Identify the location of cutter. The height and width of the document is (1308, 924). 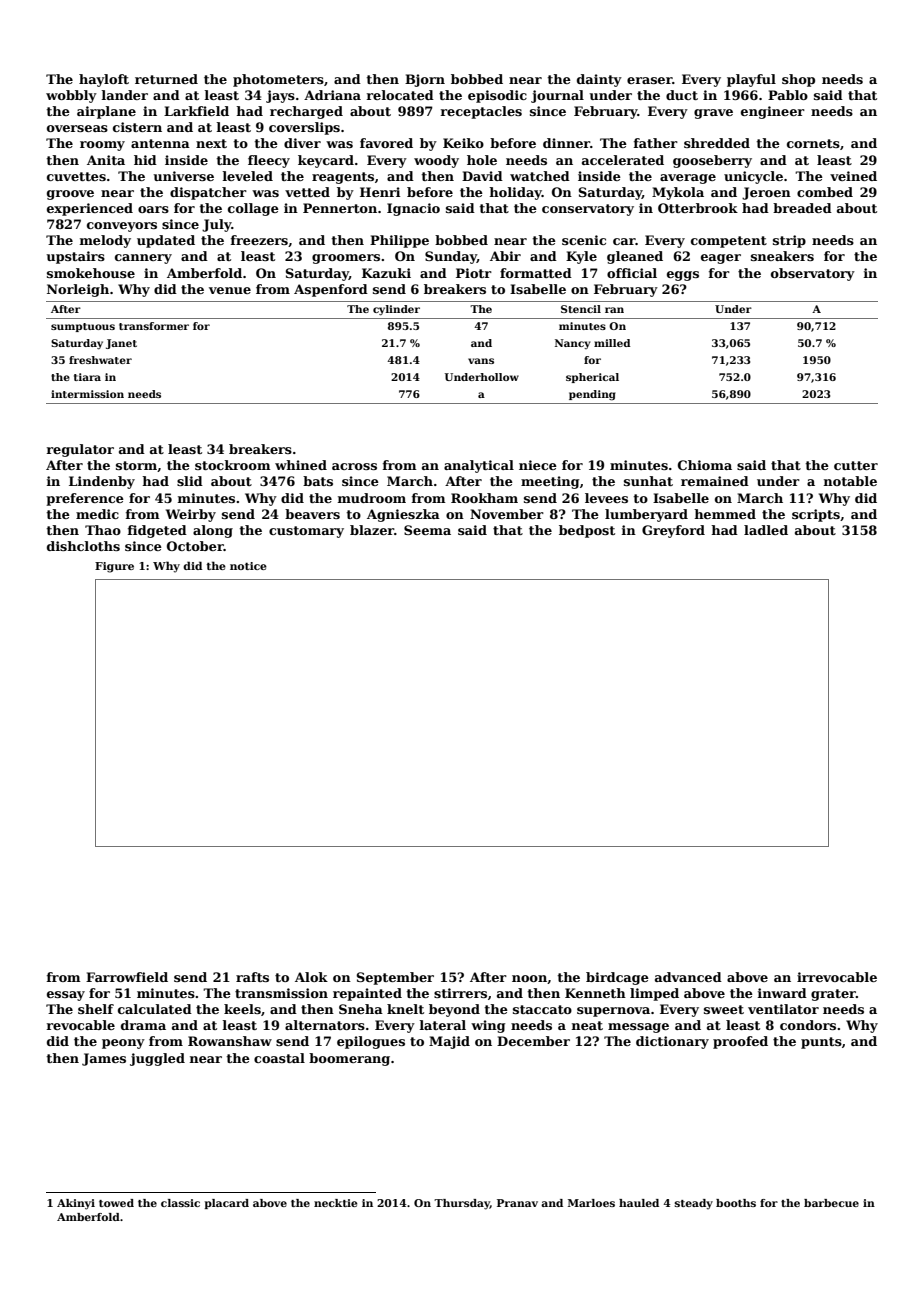
(856, 465).
